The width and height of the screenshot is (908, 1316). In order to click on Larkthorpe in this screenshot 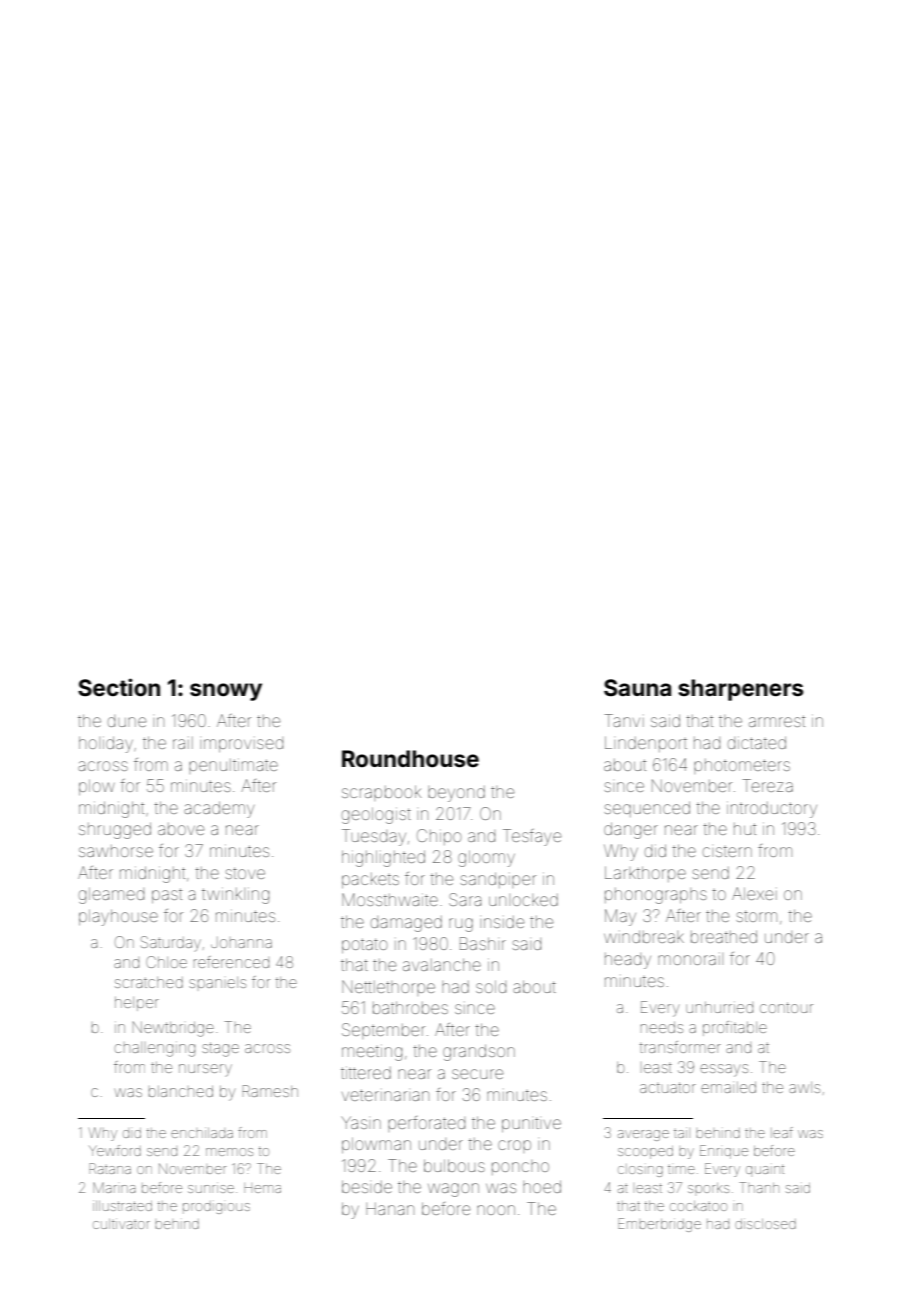, I will do `click(645, 874)`.
